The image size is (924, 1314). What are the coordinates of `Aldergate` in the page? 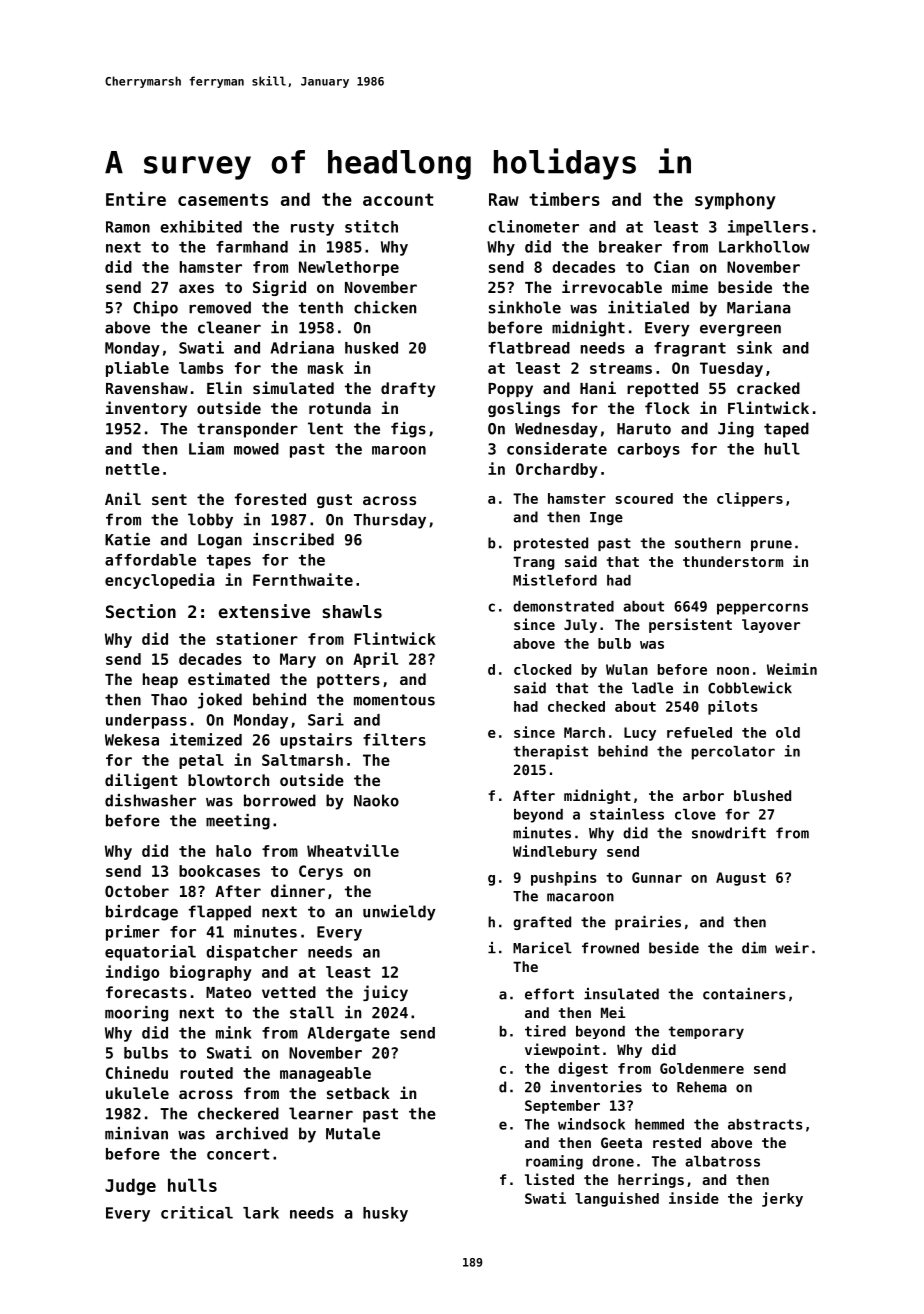 It's located at (349, 1034).
